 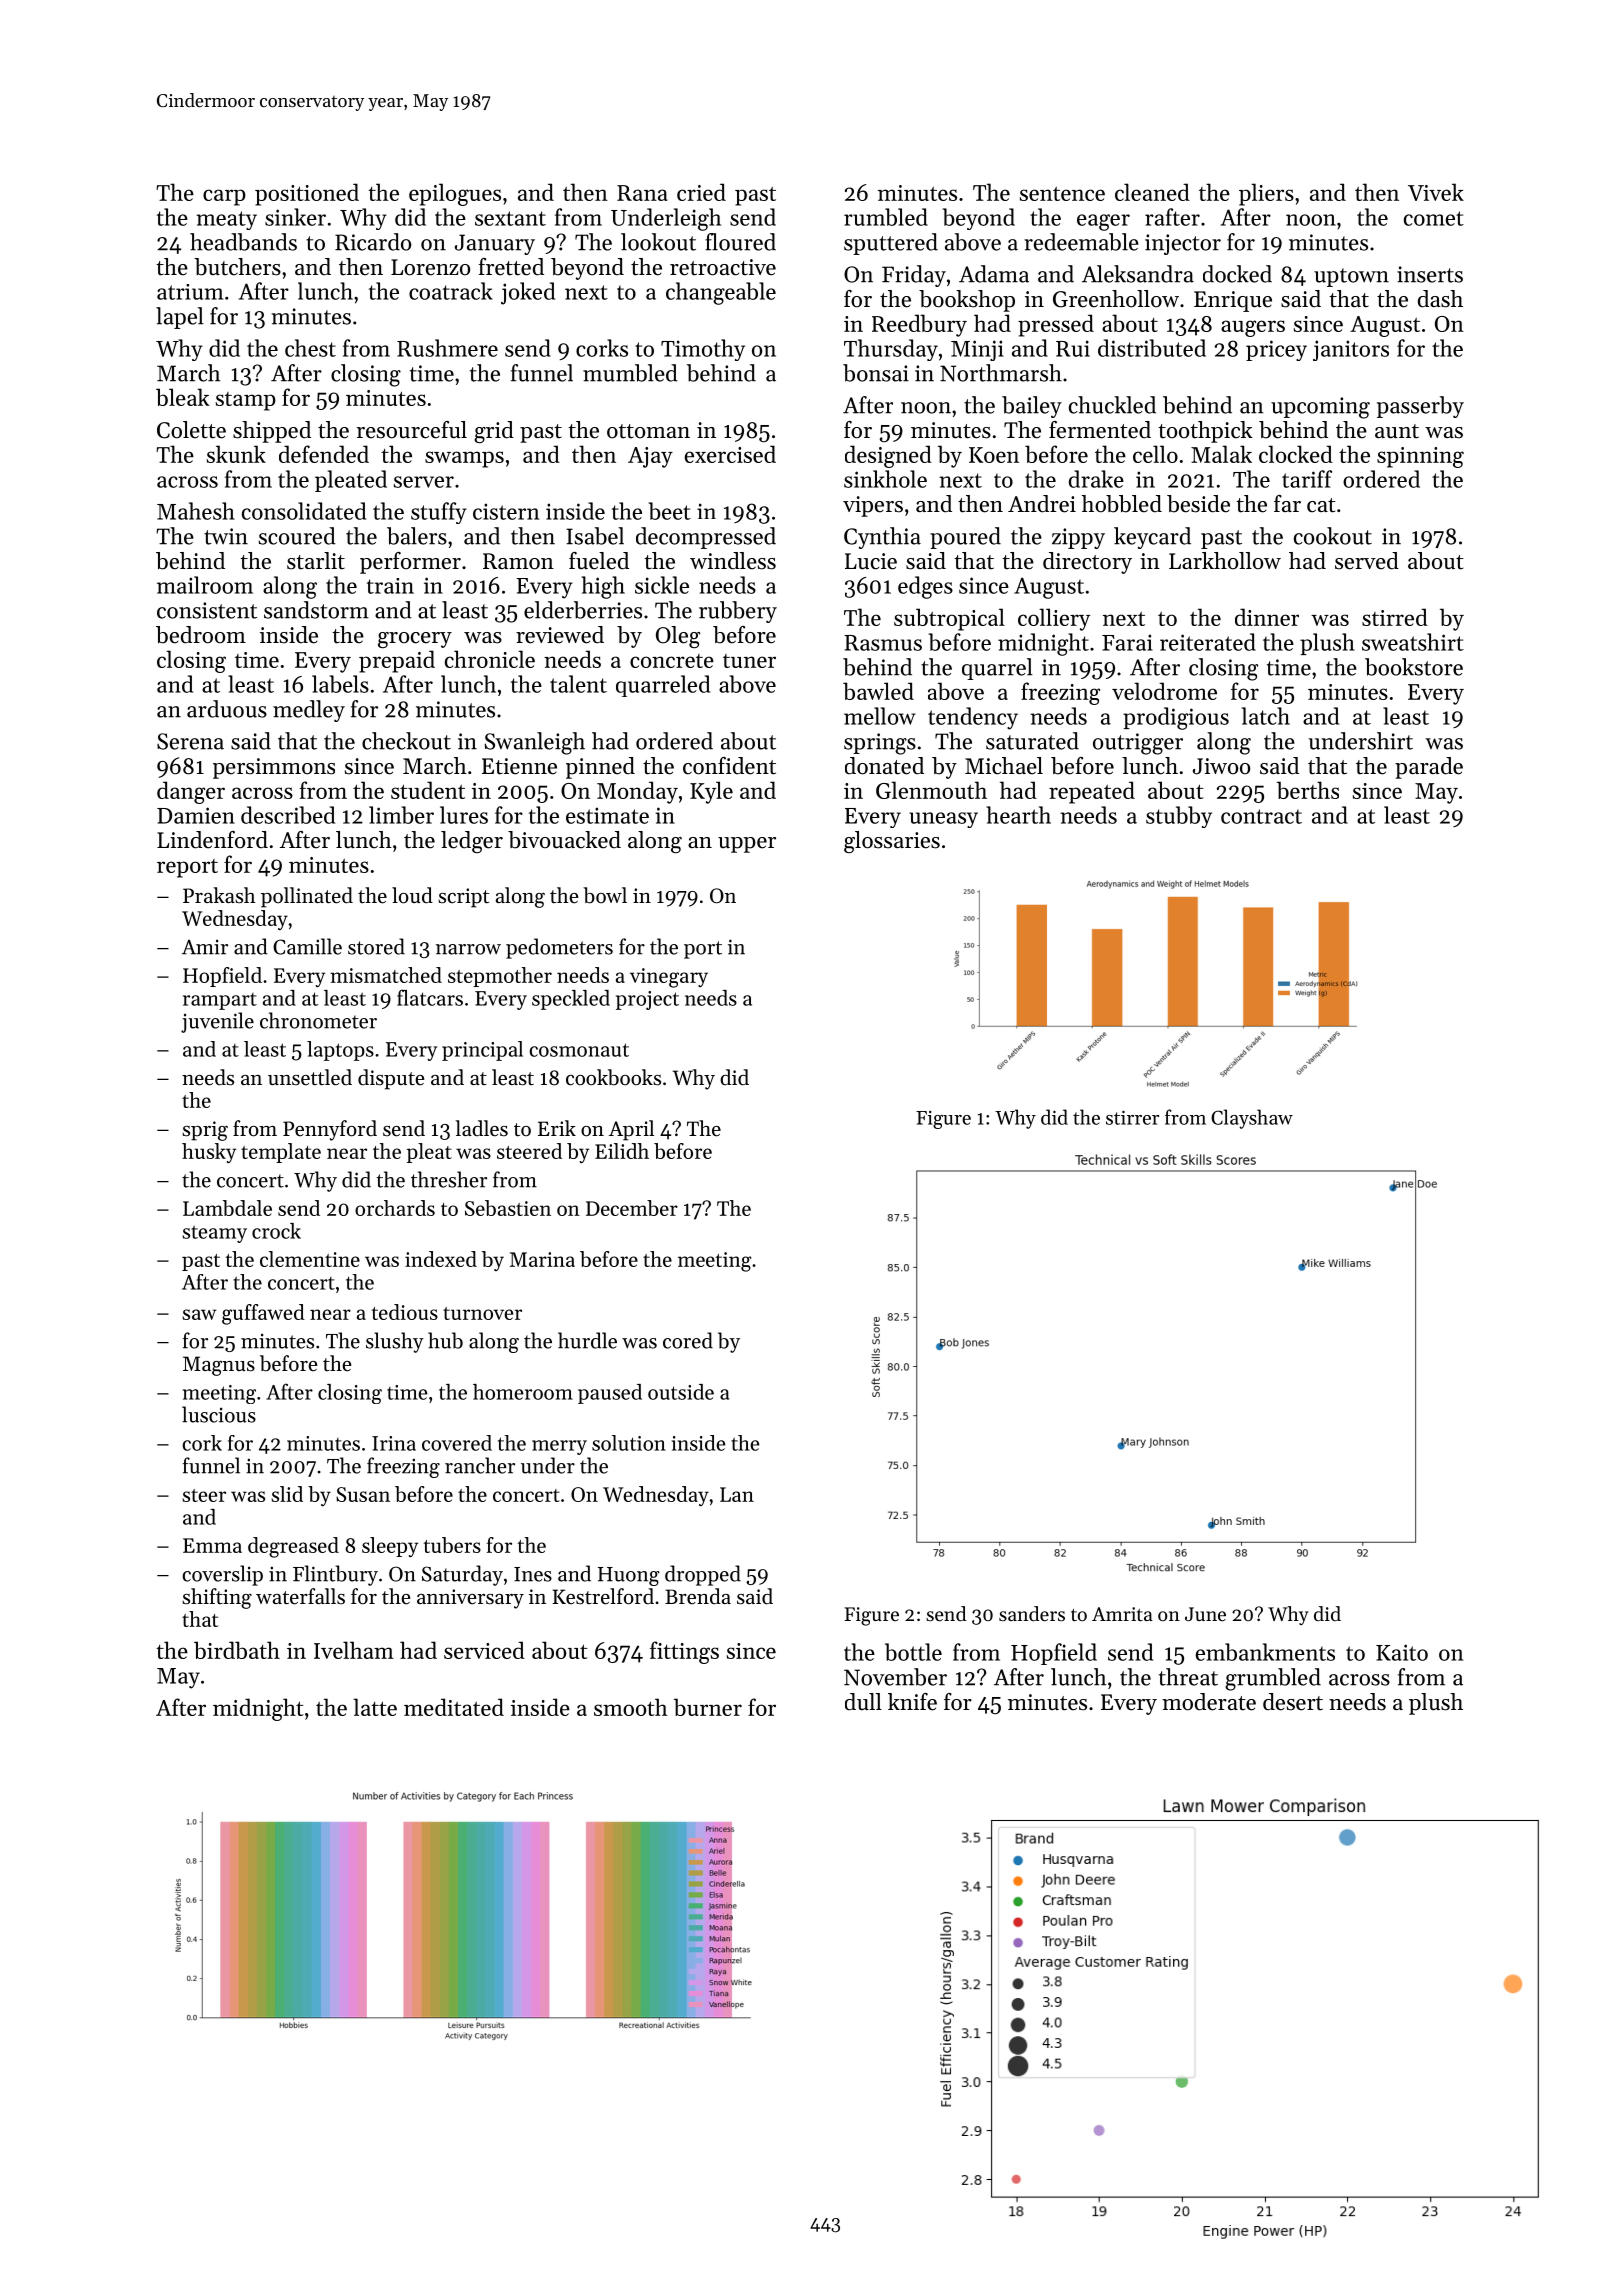 What do you see at coordinates (1122, 1614) in the page?
I see `Amrita` at bounding box center [1122, 1614].
